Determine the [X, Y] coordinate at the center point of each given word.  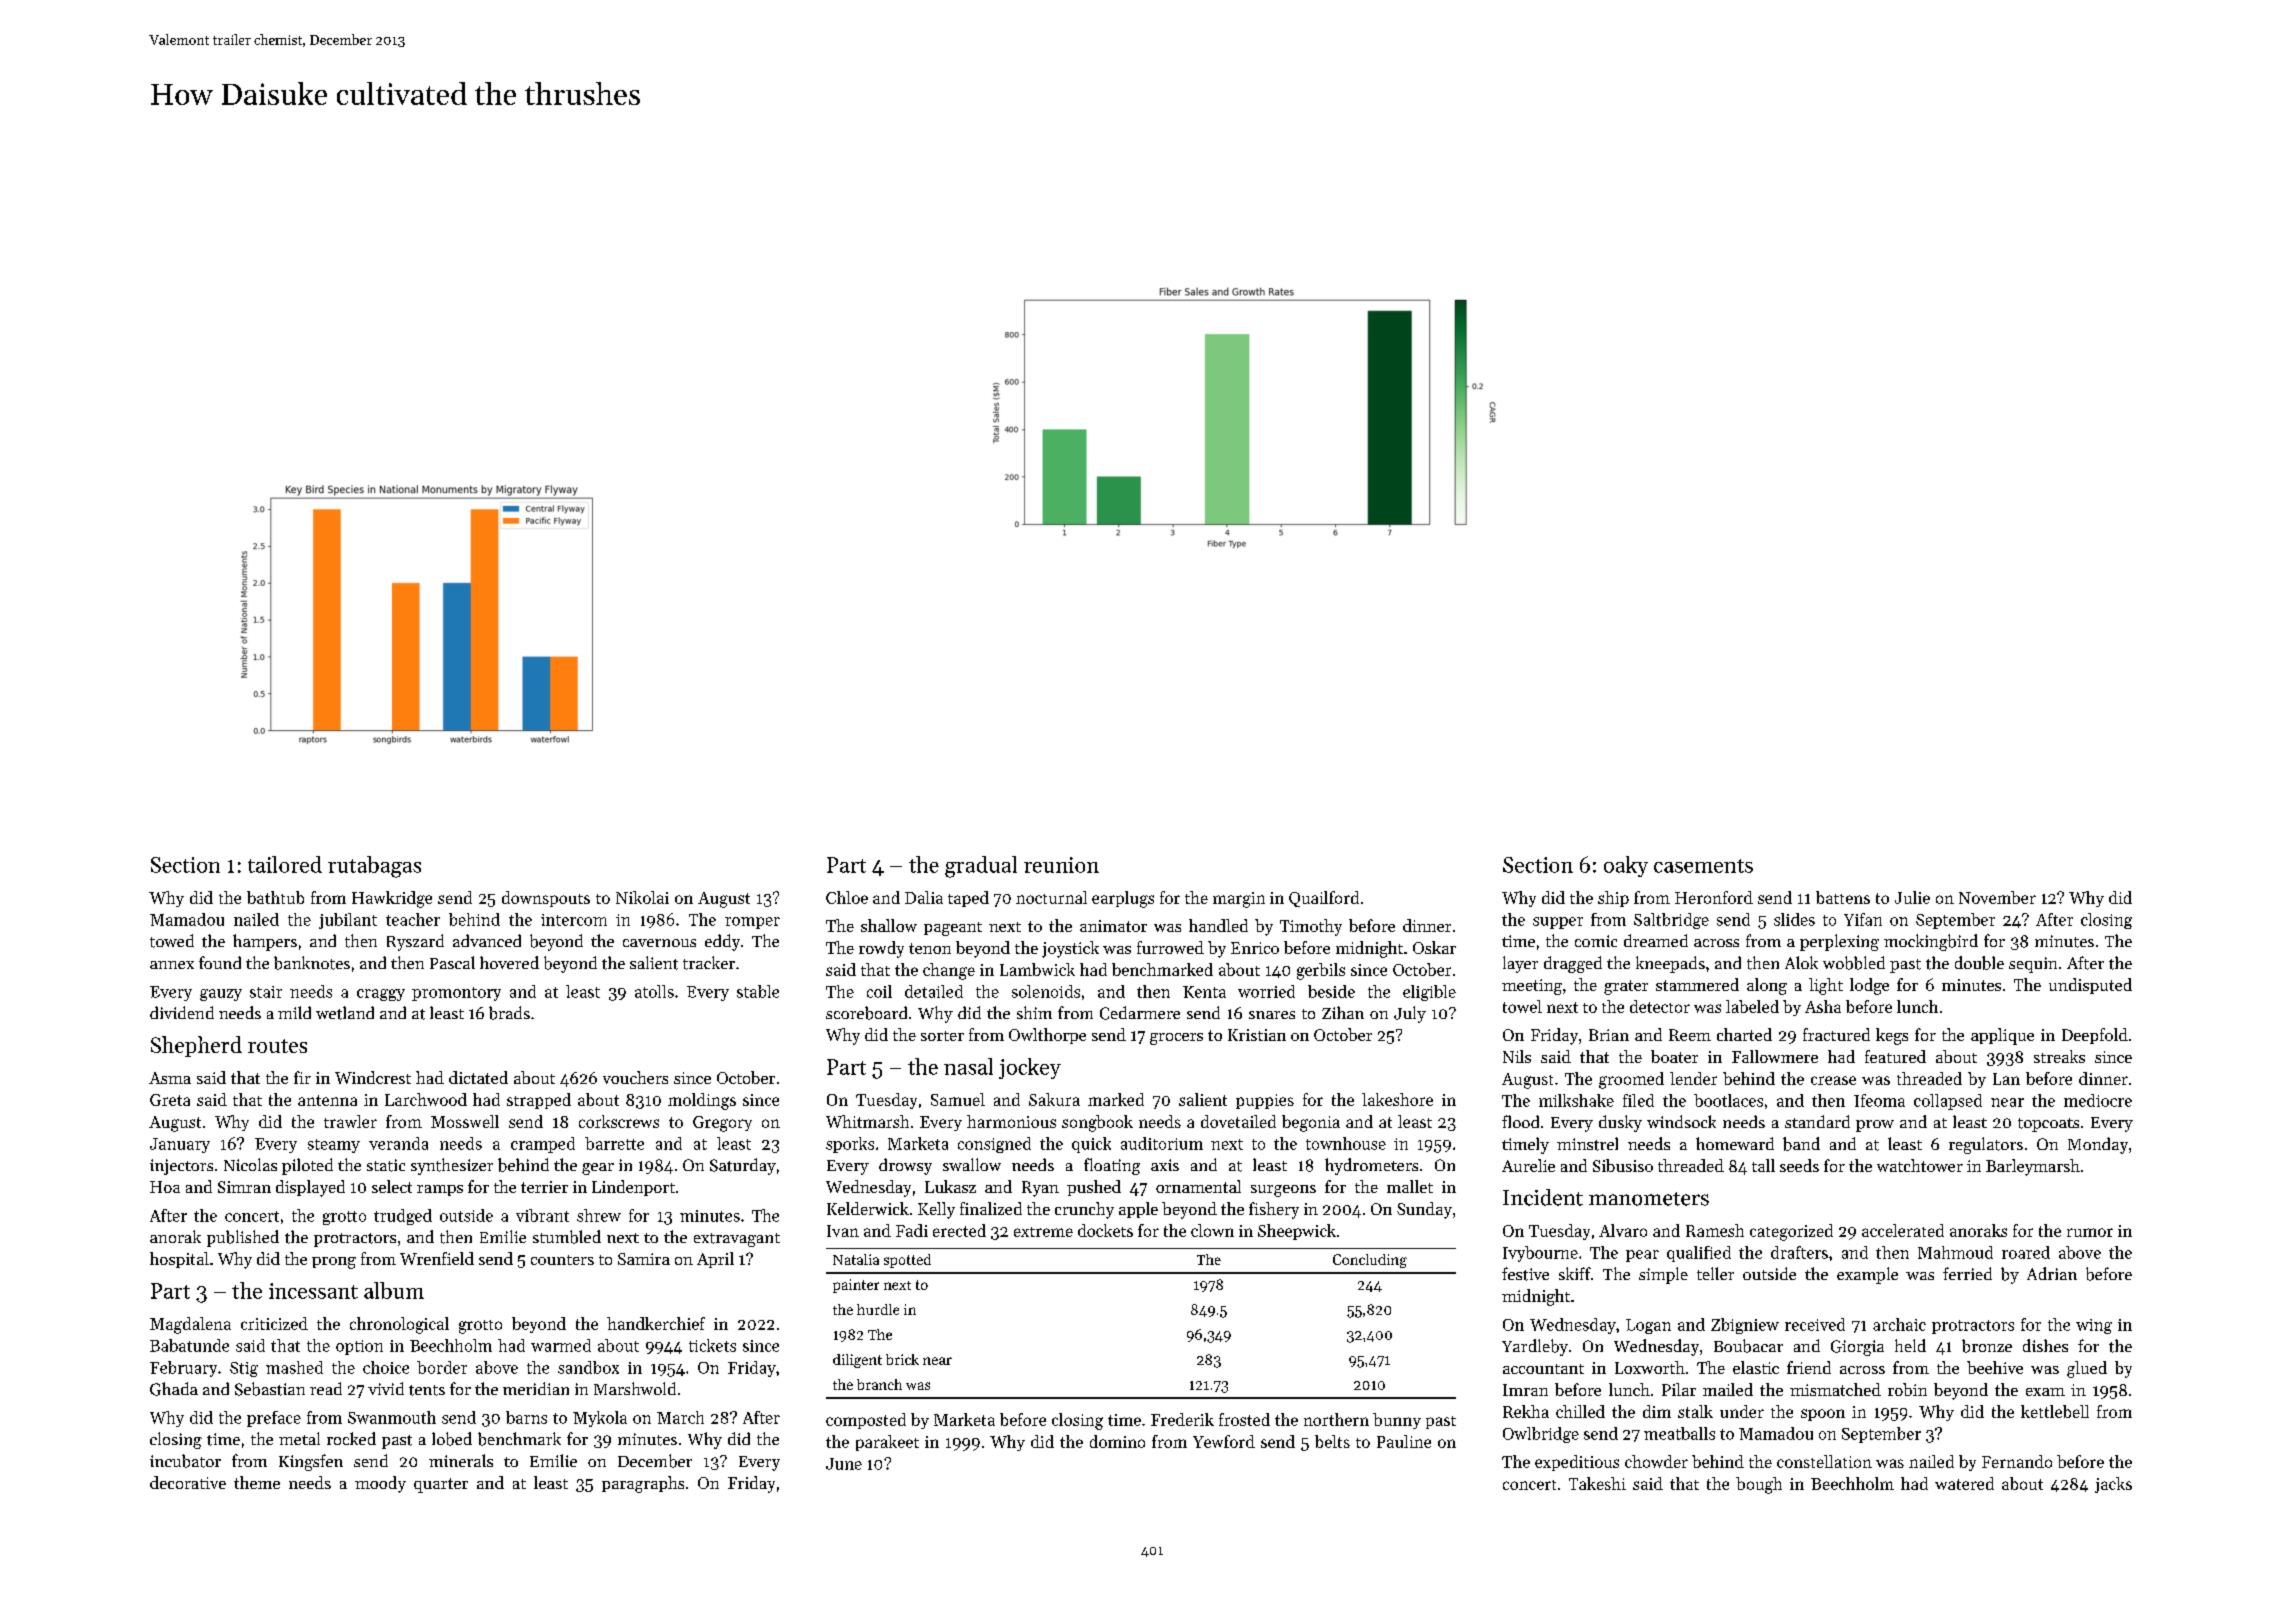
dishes [2045, 1345]
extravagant [737, 1240]
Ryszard [415, 942]
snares [1272, 1015]
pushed [1094, 1188]
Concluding [1370, 1261]
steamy [334, 1146]
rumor [2090, 1232]
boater [1674, 1056]
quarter [441, 1485]
